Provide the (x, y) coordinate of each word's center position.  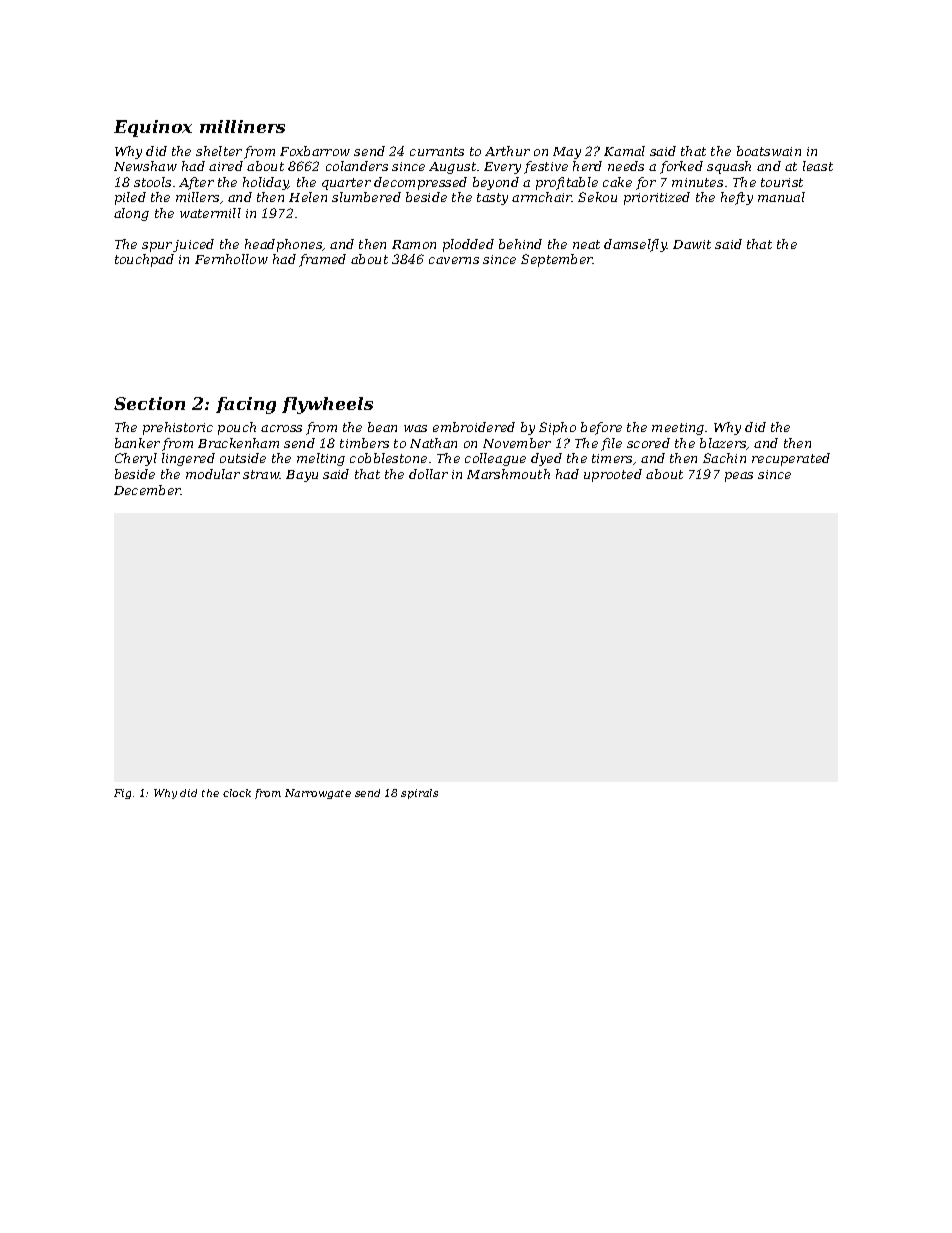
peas (739, 477)
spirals (419, 794)
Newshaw (145, 166)
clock (237, 793)
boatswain (769, 151)
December (147, 490)
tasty (492, 199)
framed (322, 260)
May (567, 153)
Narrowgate (318, 794)
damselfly (635, 245)
